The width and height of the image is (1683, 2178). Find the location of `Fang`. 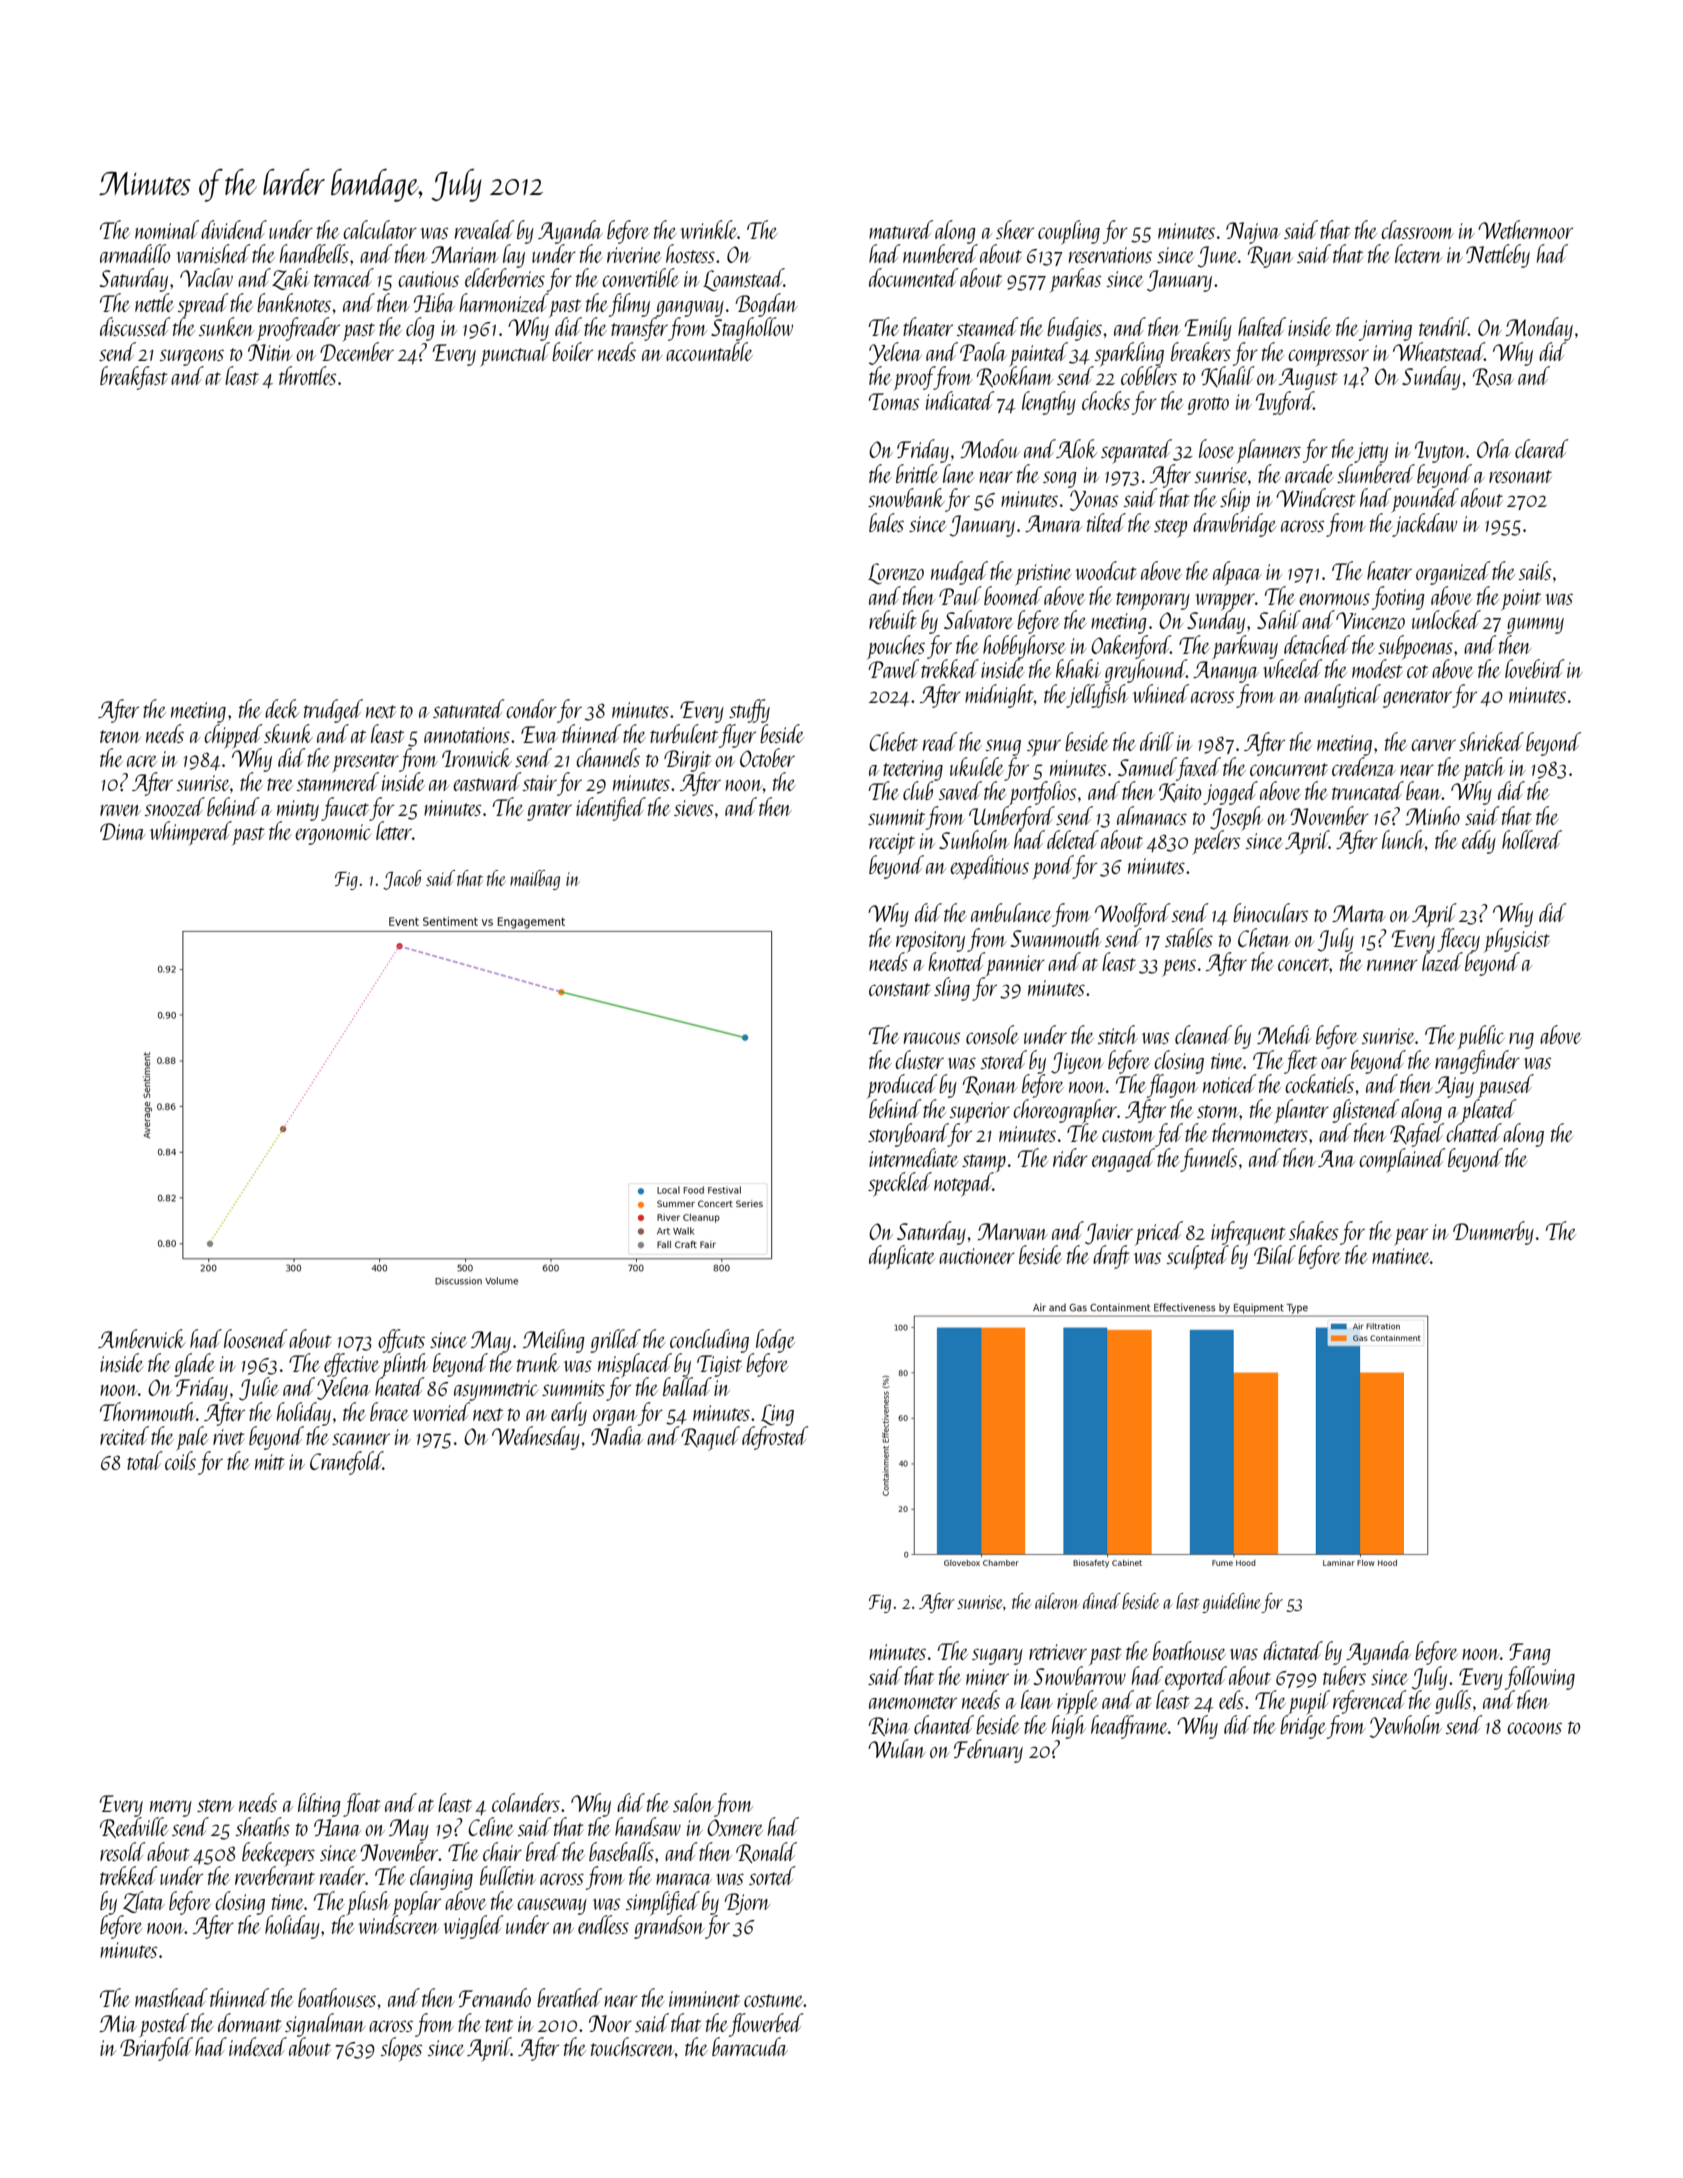

Fang is located at coordinates (1530, 1654).
